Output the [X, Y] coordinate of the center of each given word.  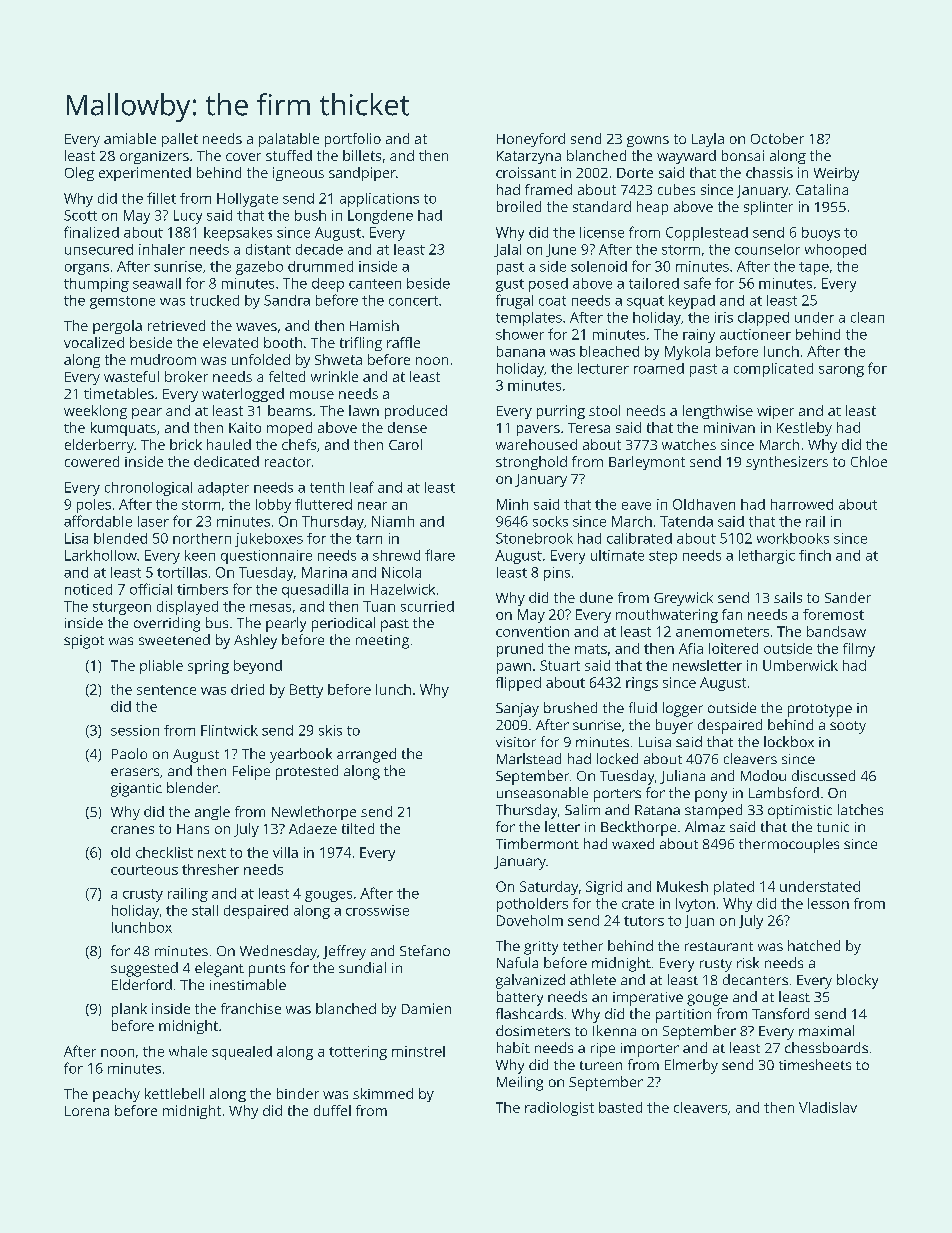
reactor [288, 462]
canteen [375, 284]
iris [724, 317]
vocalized [94, 342]
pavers [538, 430]
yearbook [301, 755]
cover [243, 157]
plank [129, 1010]
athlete [593, 979]
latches [860, 809]
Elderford [142, 984]
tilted [358, 828]
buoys [821, 234]
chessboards [826, 1047]
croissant [526, 172]
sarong [841, 371]
